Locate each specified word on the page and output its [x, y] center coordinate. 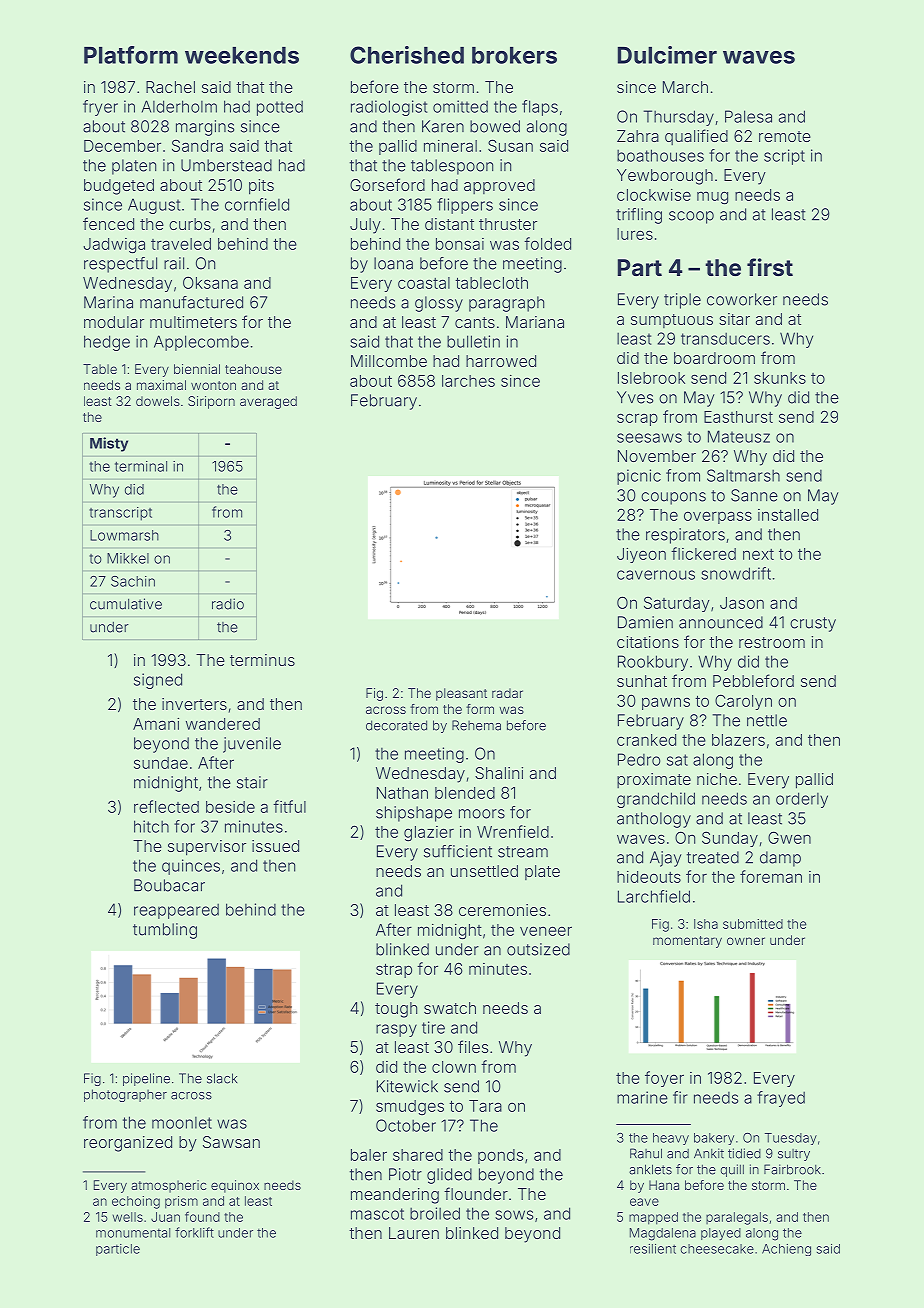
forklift [194, 1232]
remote [785, 136]
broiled [435, 1213]
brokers [514, 55]
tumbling [165, 931]
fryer [100, 108]
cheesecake [717, 1249]
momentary [687, 942]
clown [454, 1067]
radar [507, 693]
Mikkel [128, 558]
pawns [666, 703]
